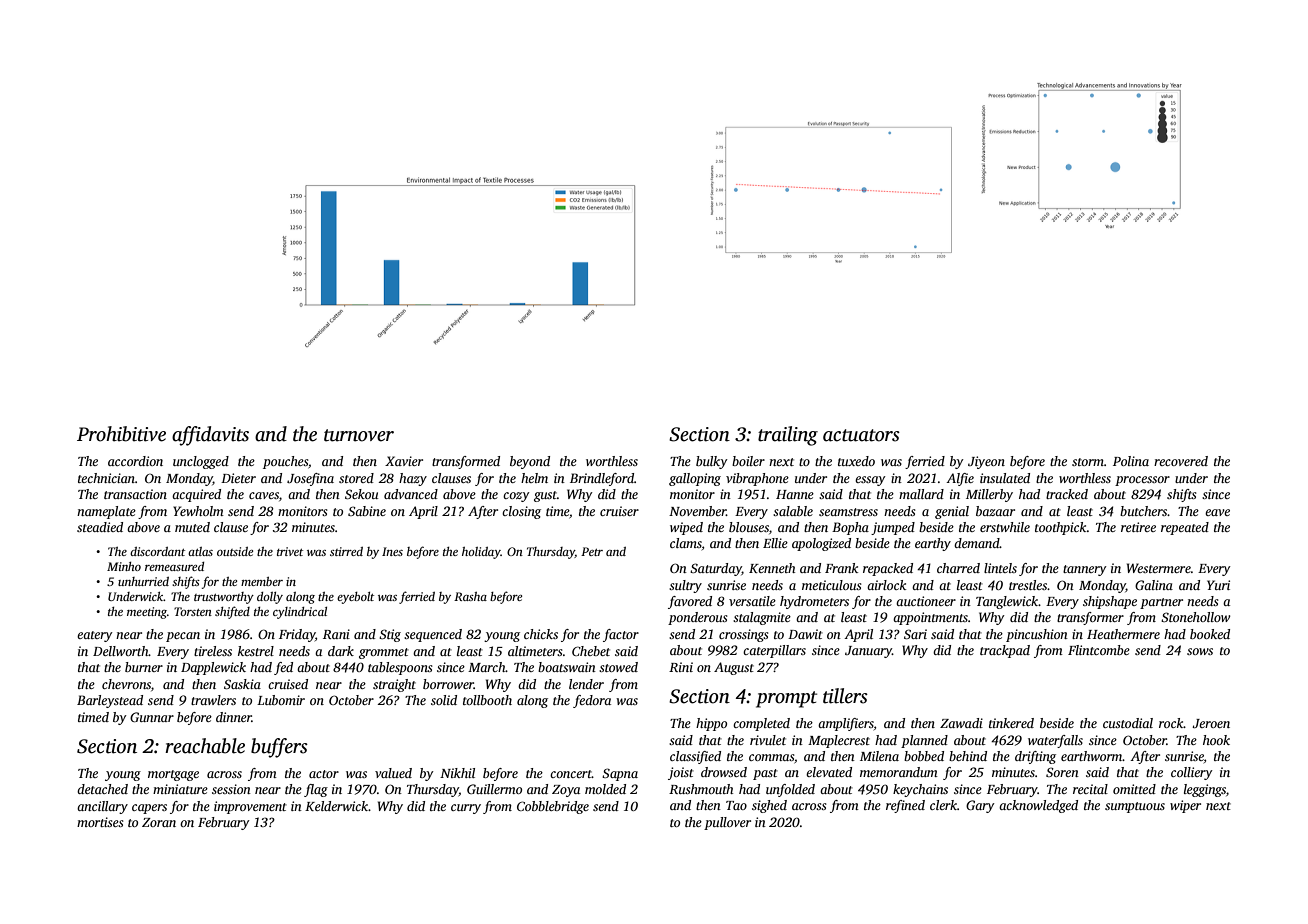  What do you see at coordinates (1196, 617) in the document?
I see `Stonehollow` at bounding box center [1196, 617].
